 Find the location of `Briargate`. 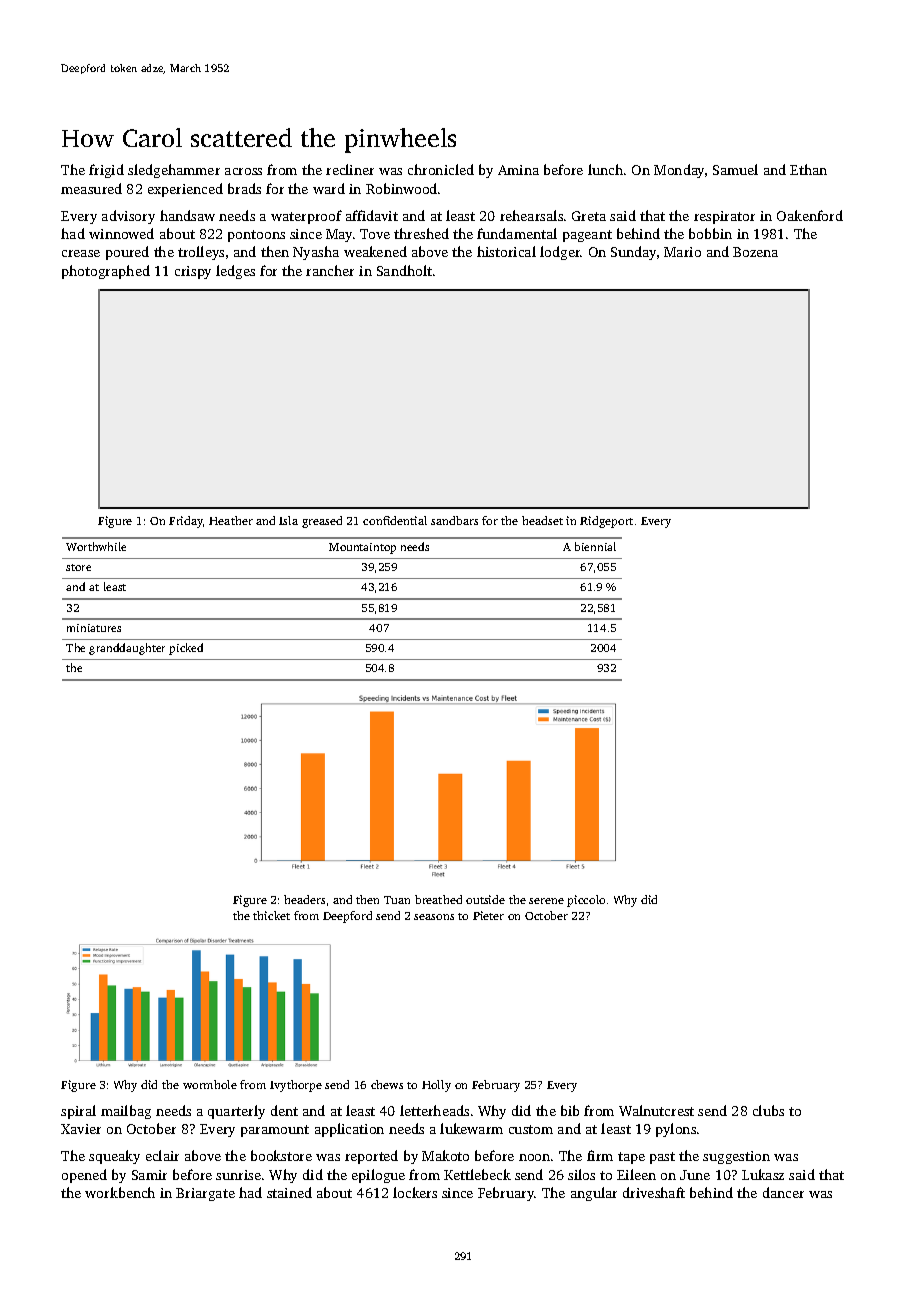

Briargate is located at coordinates (205, 1194).
